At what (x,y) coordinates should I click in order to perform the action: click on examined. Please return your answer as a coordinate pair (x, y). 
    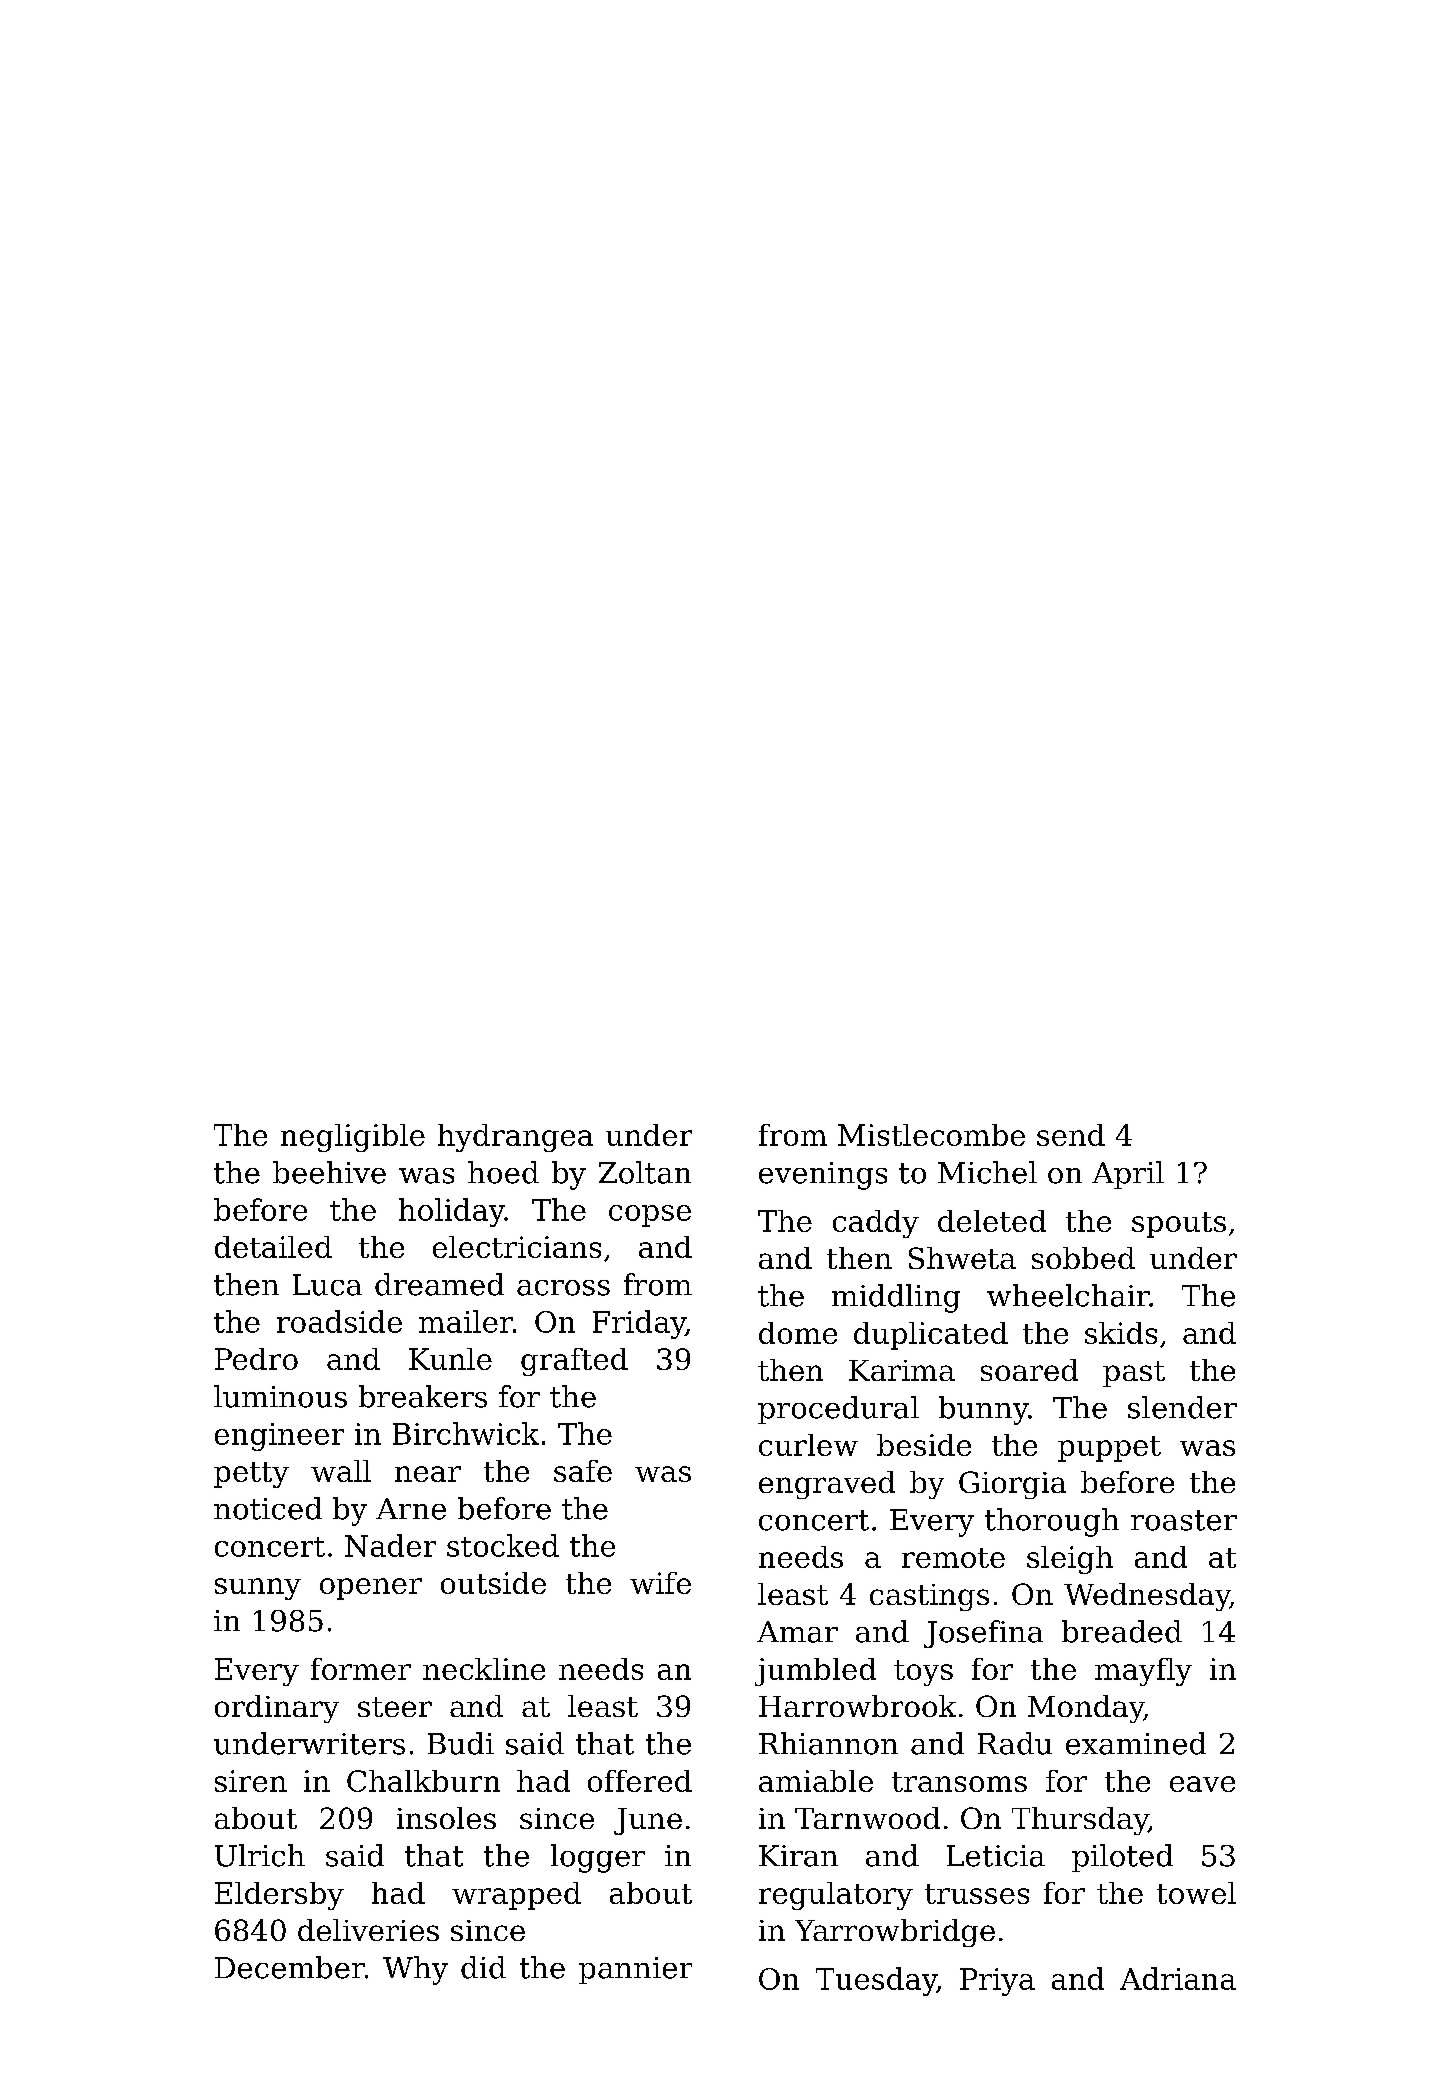
    Looking at the image, I should click on (1136, 1743).
